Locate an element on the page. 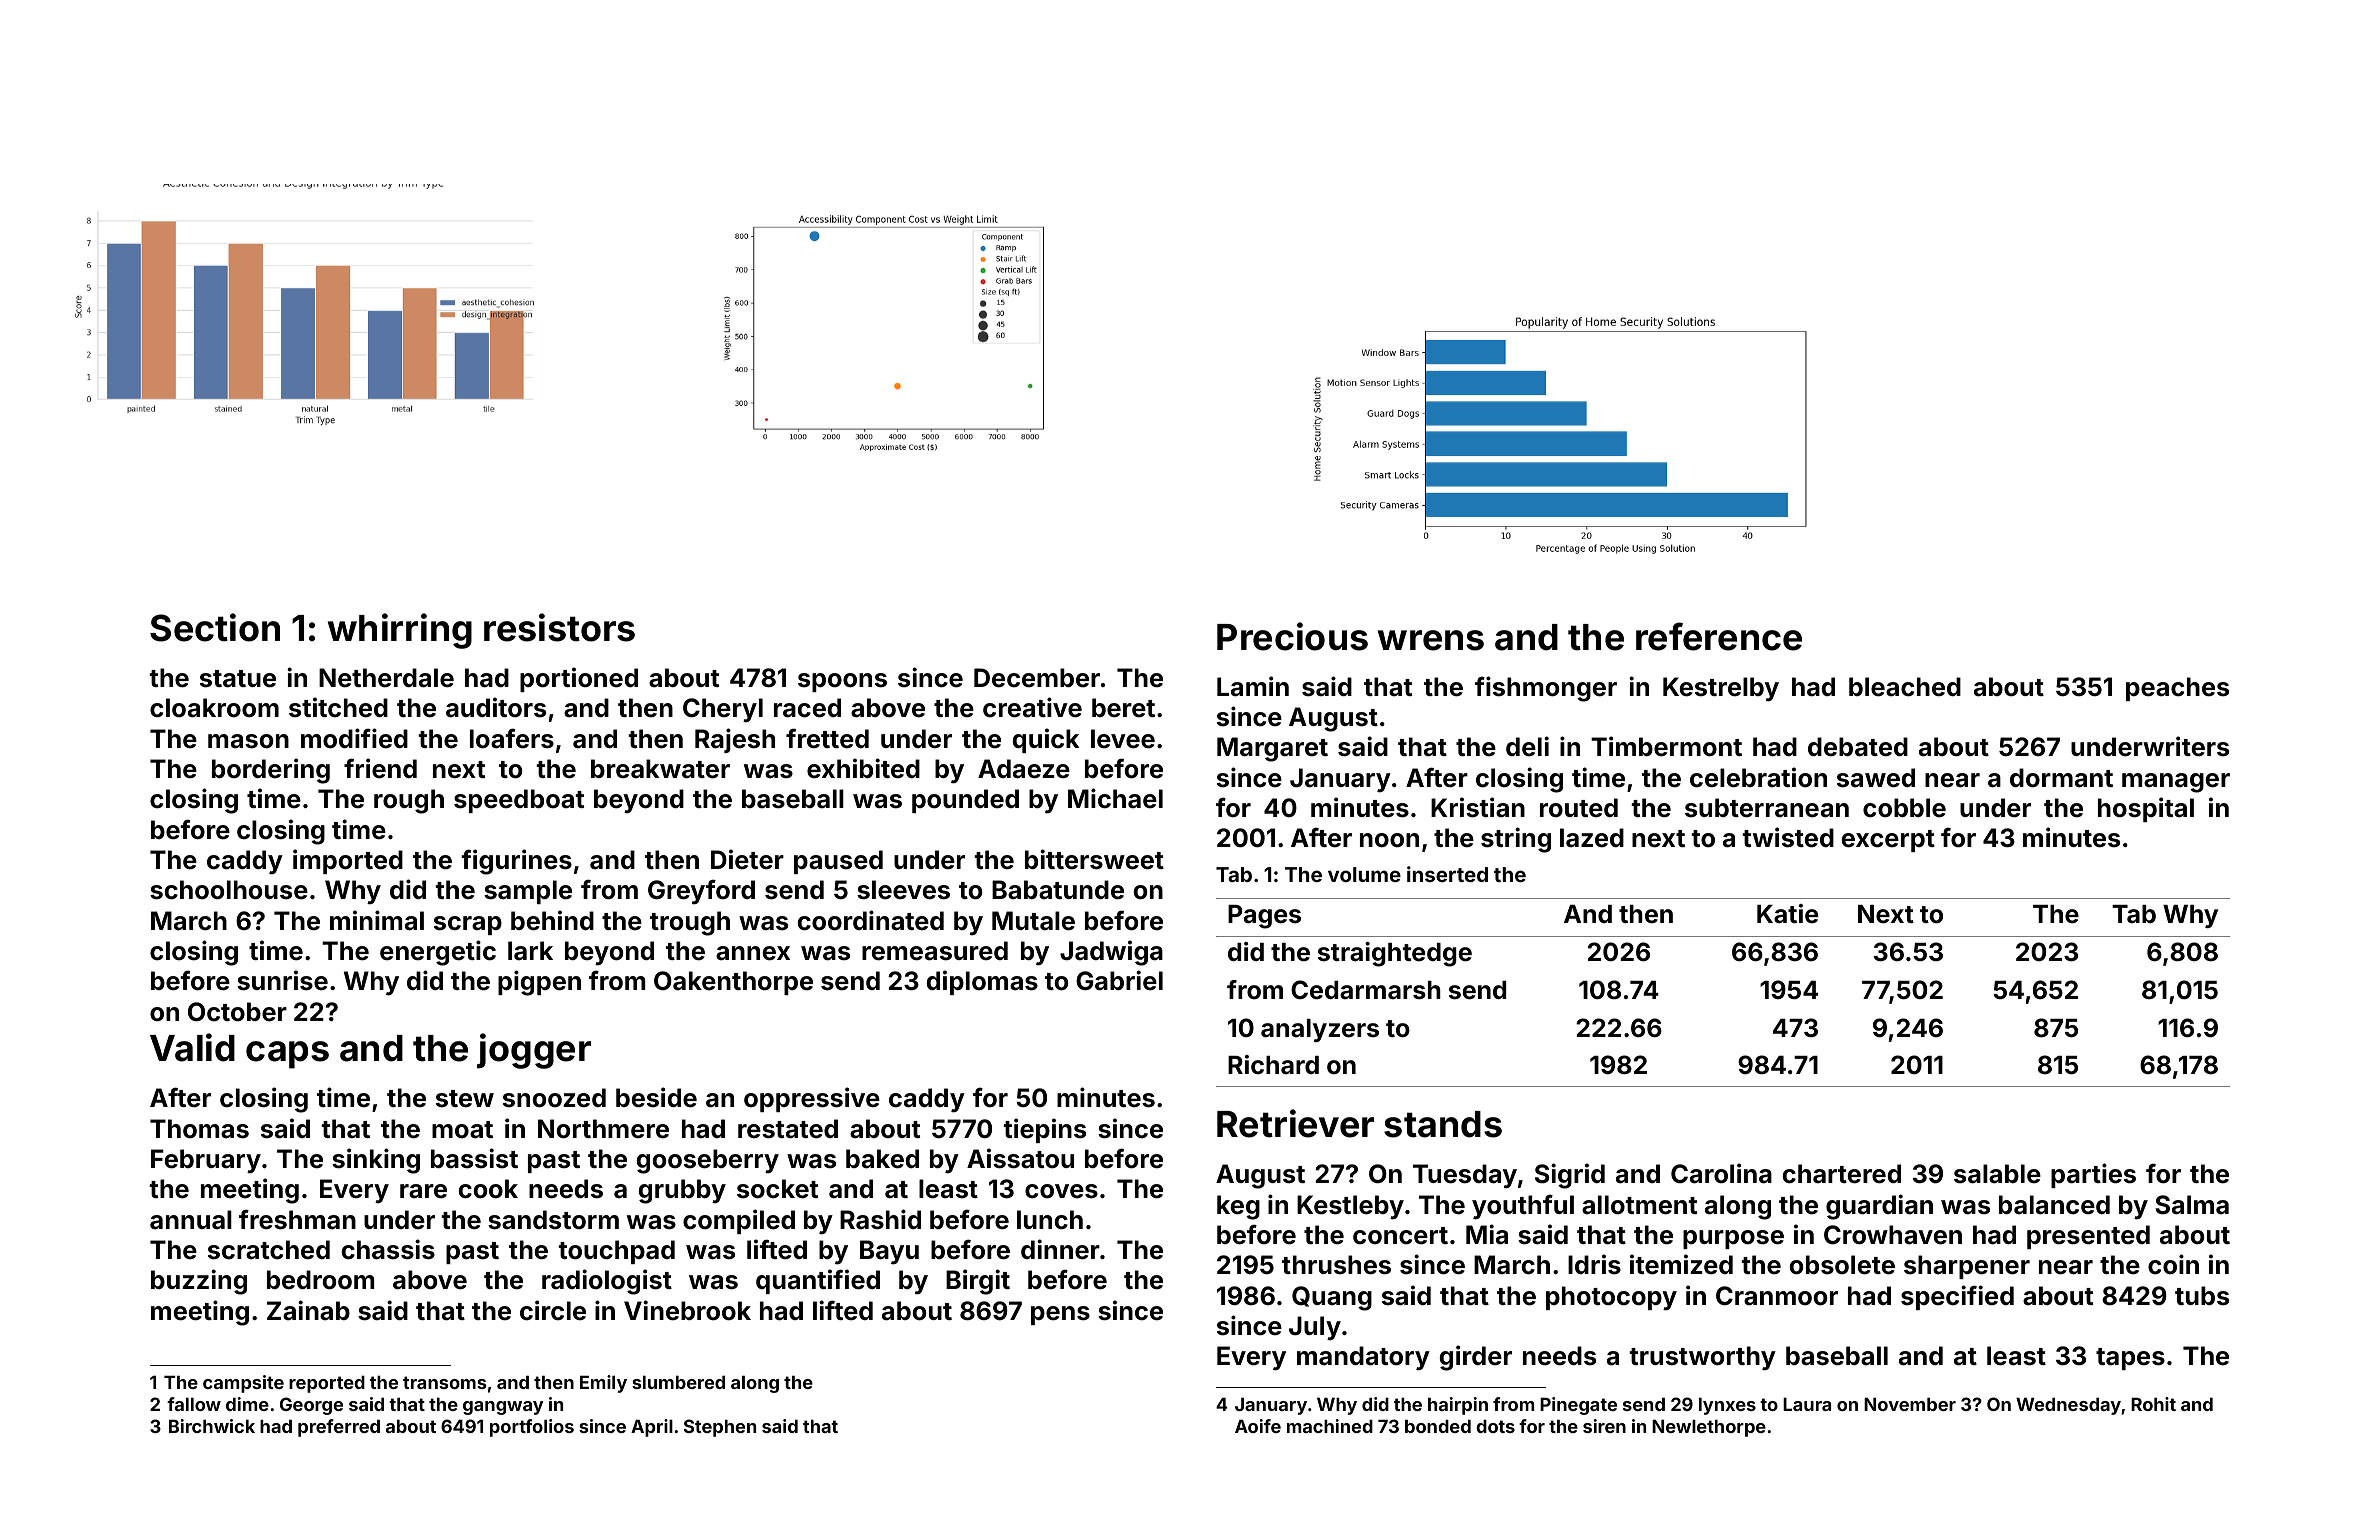 The width and height of the page is (2380, 1540). noon is located at coordinates (1389, 840).
